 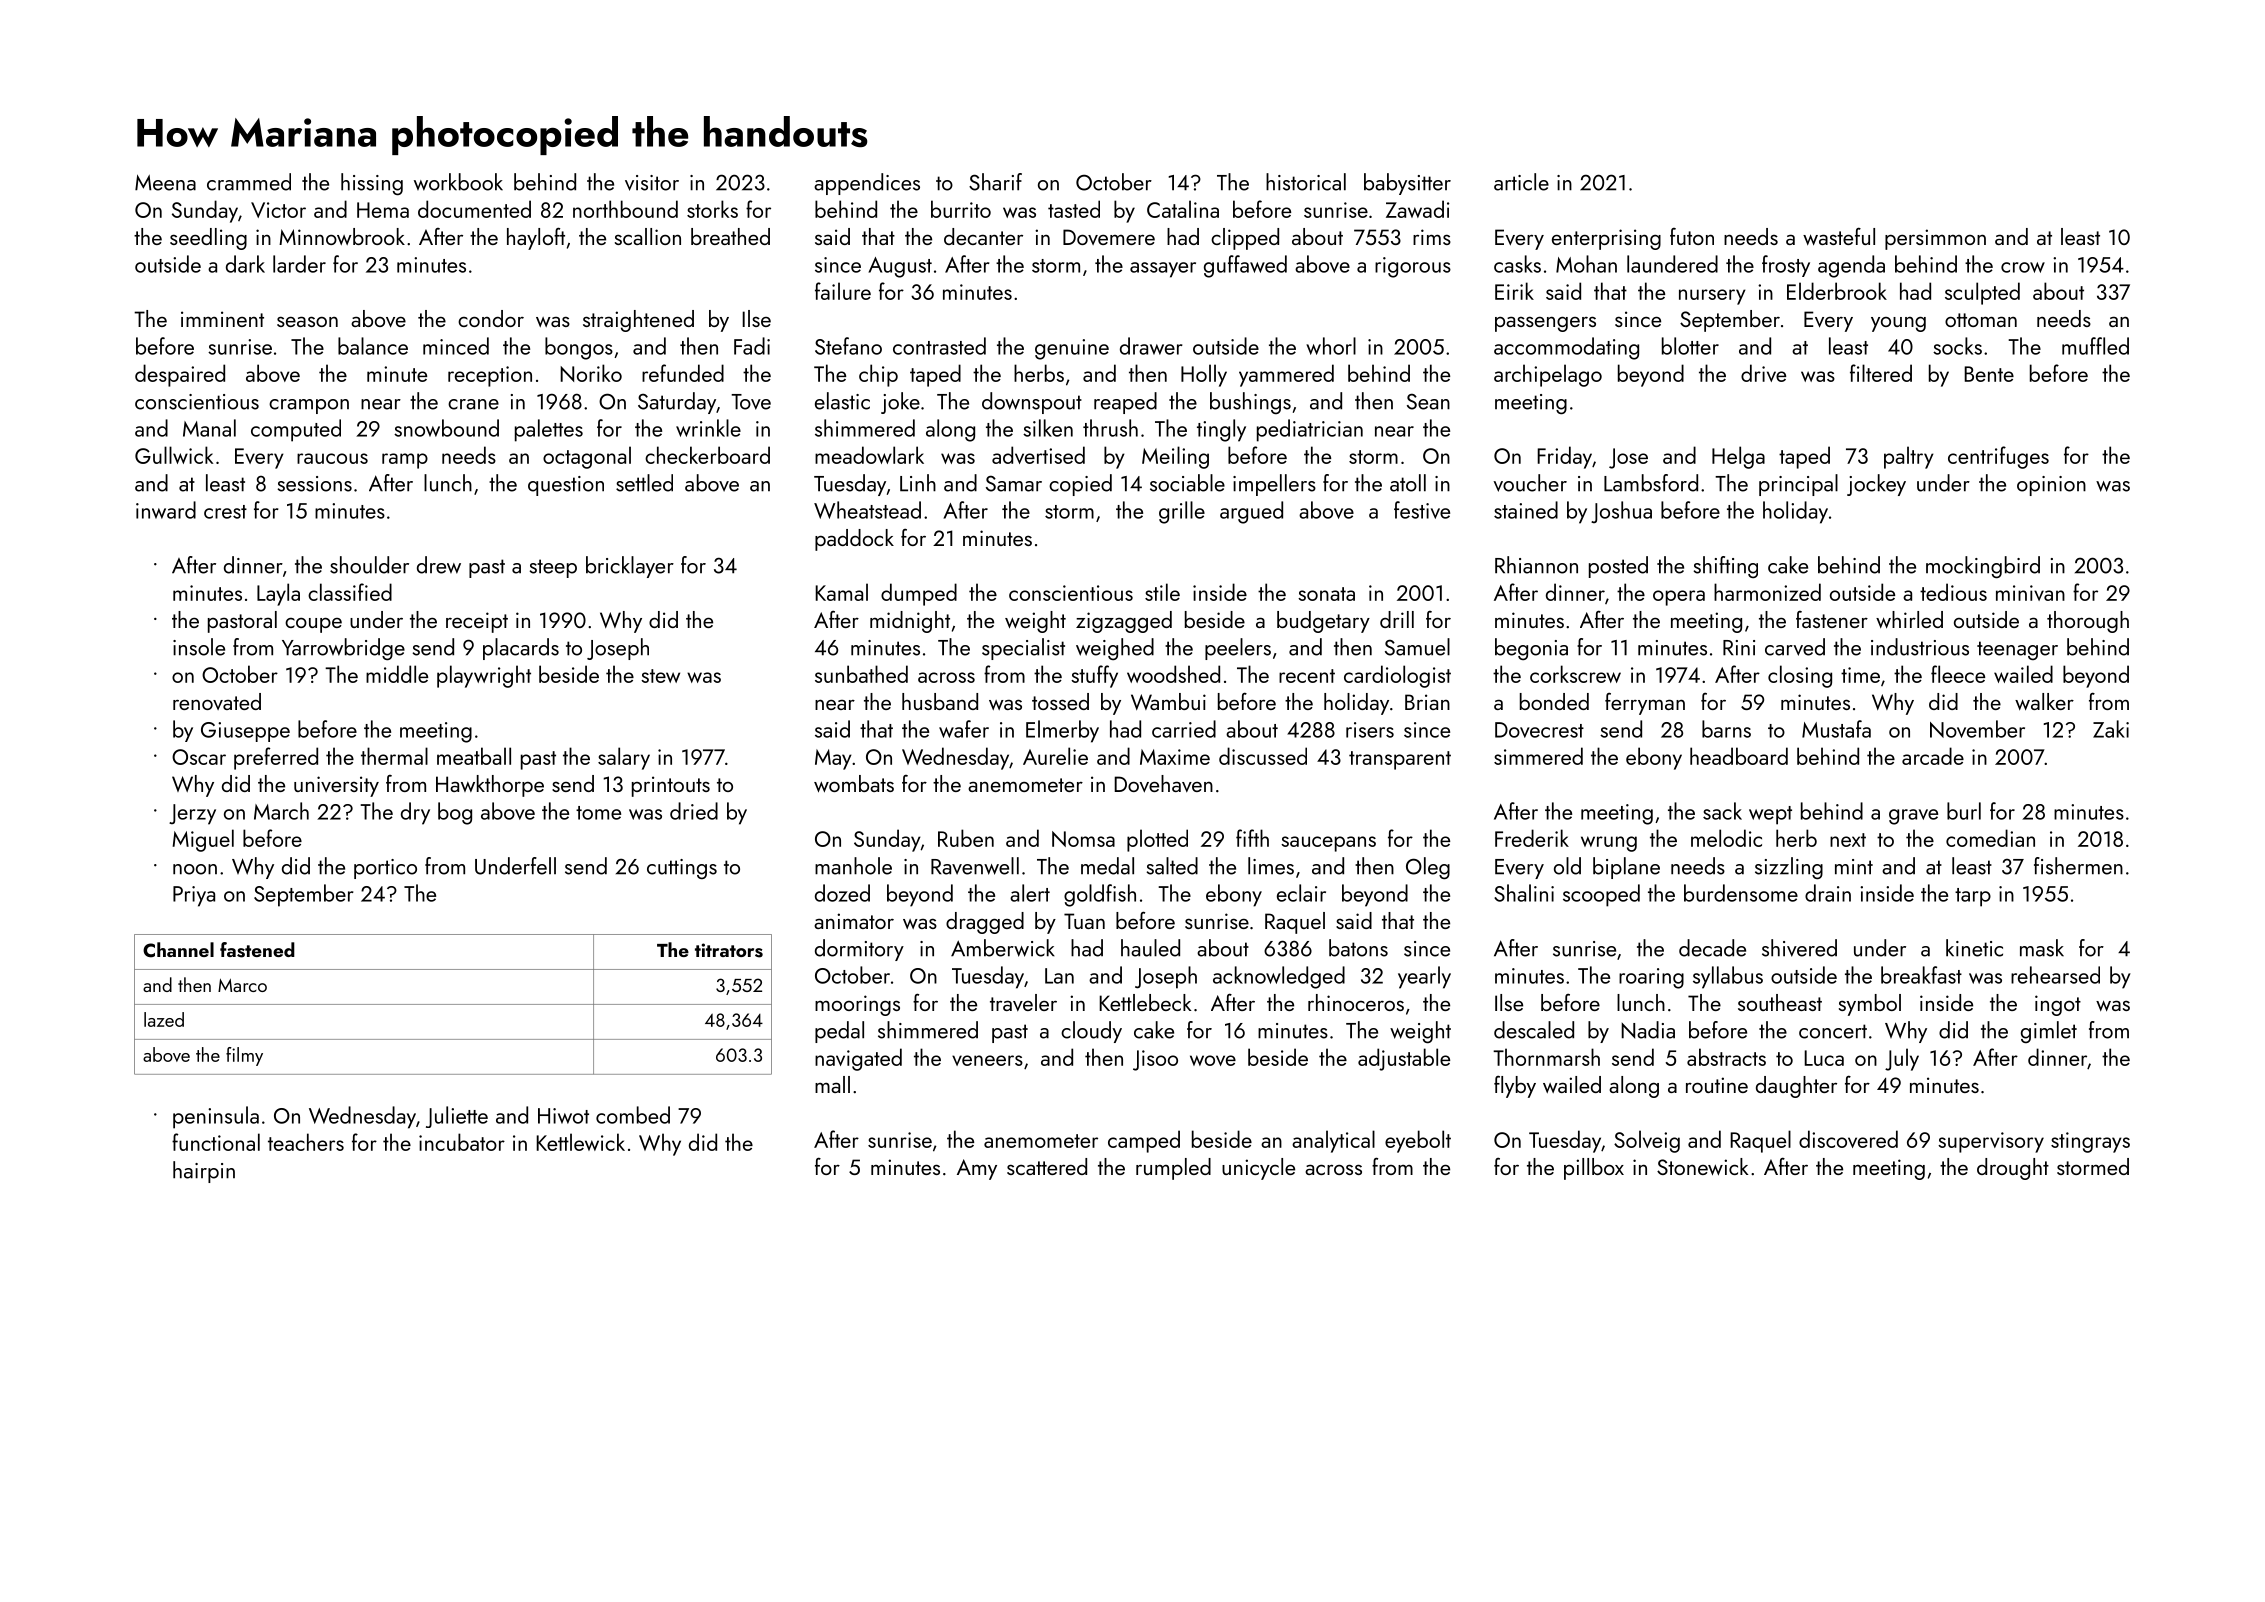 What do you see at coordinates (1163, 270) in the screenshot?
I see `assayer` at bounding box center [1163, 270].
